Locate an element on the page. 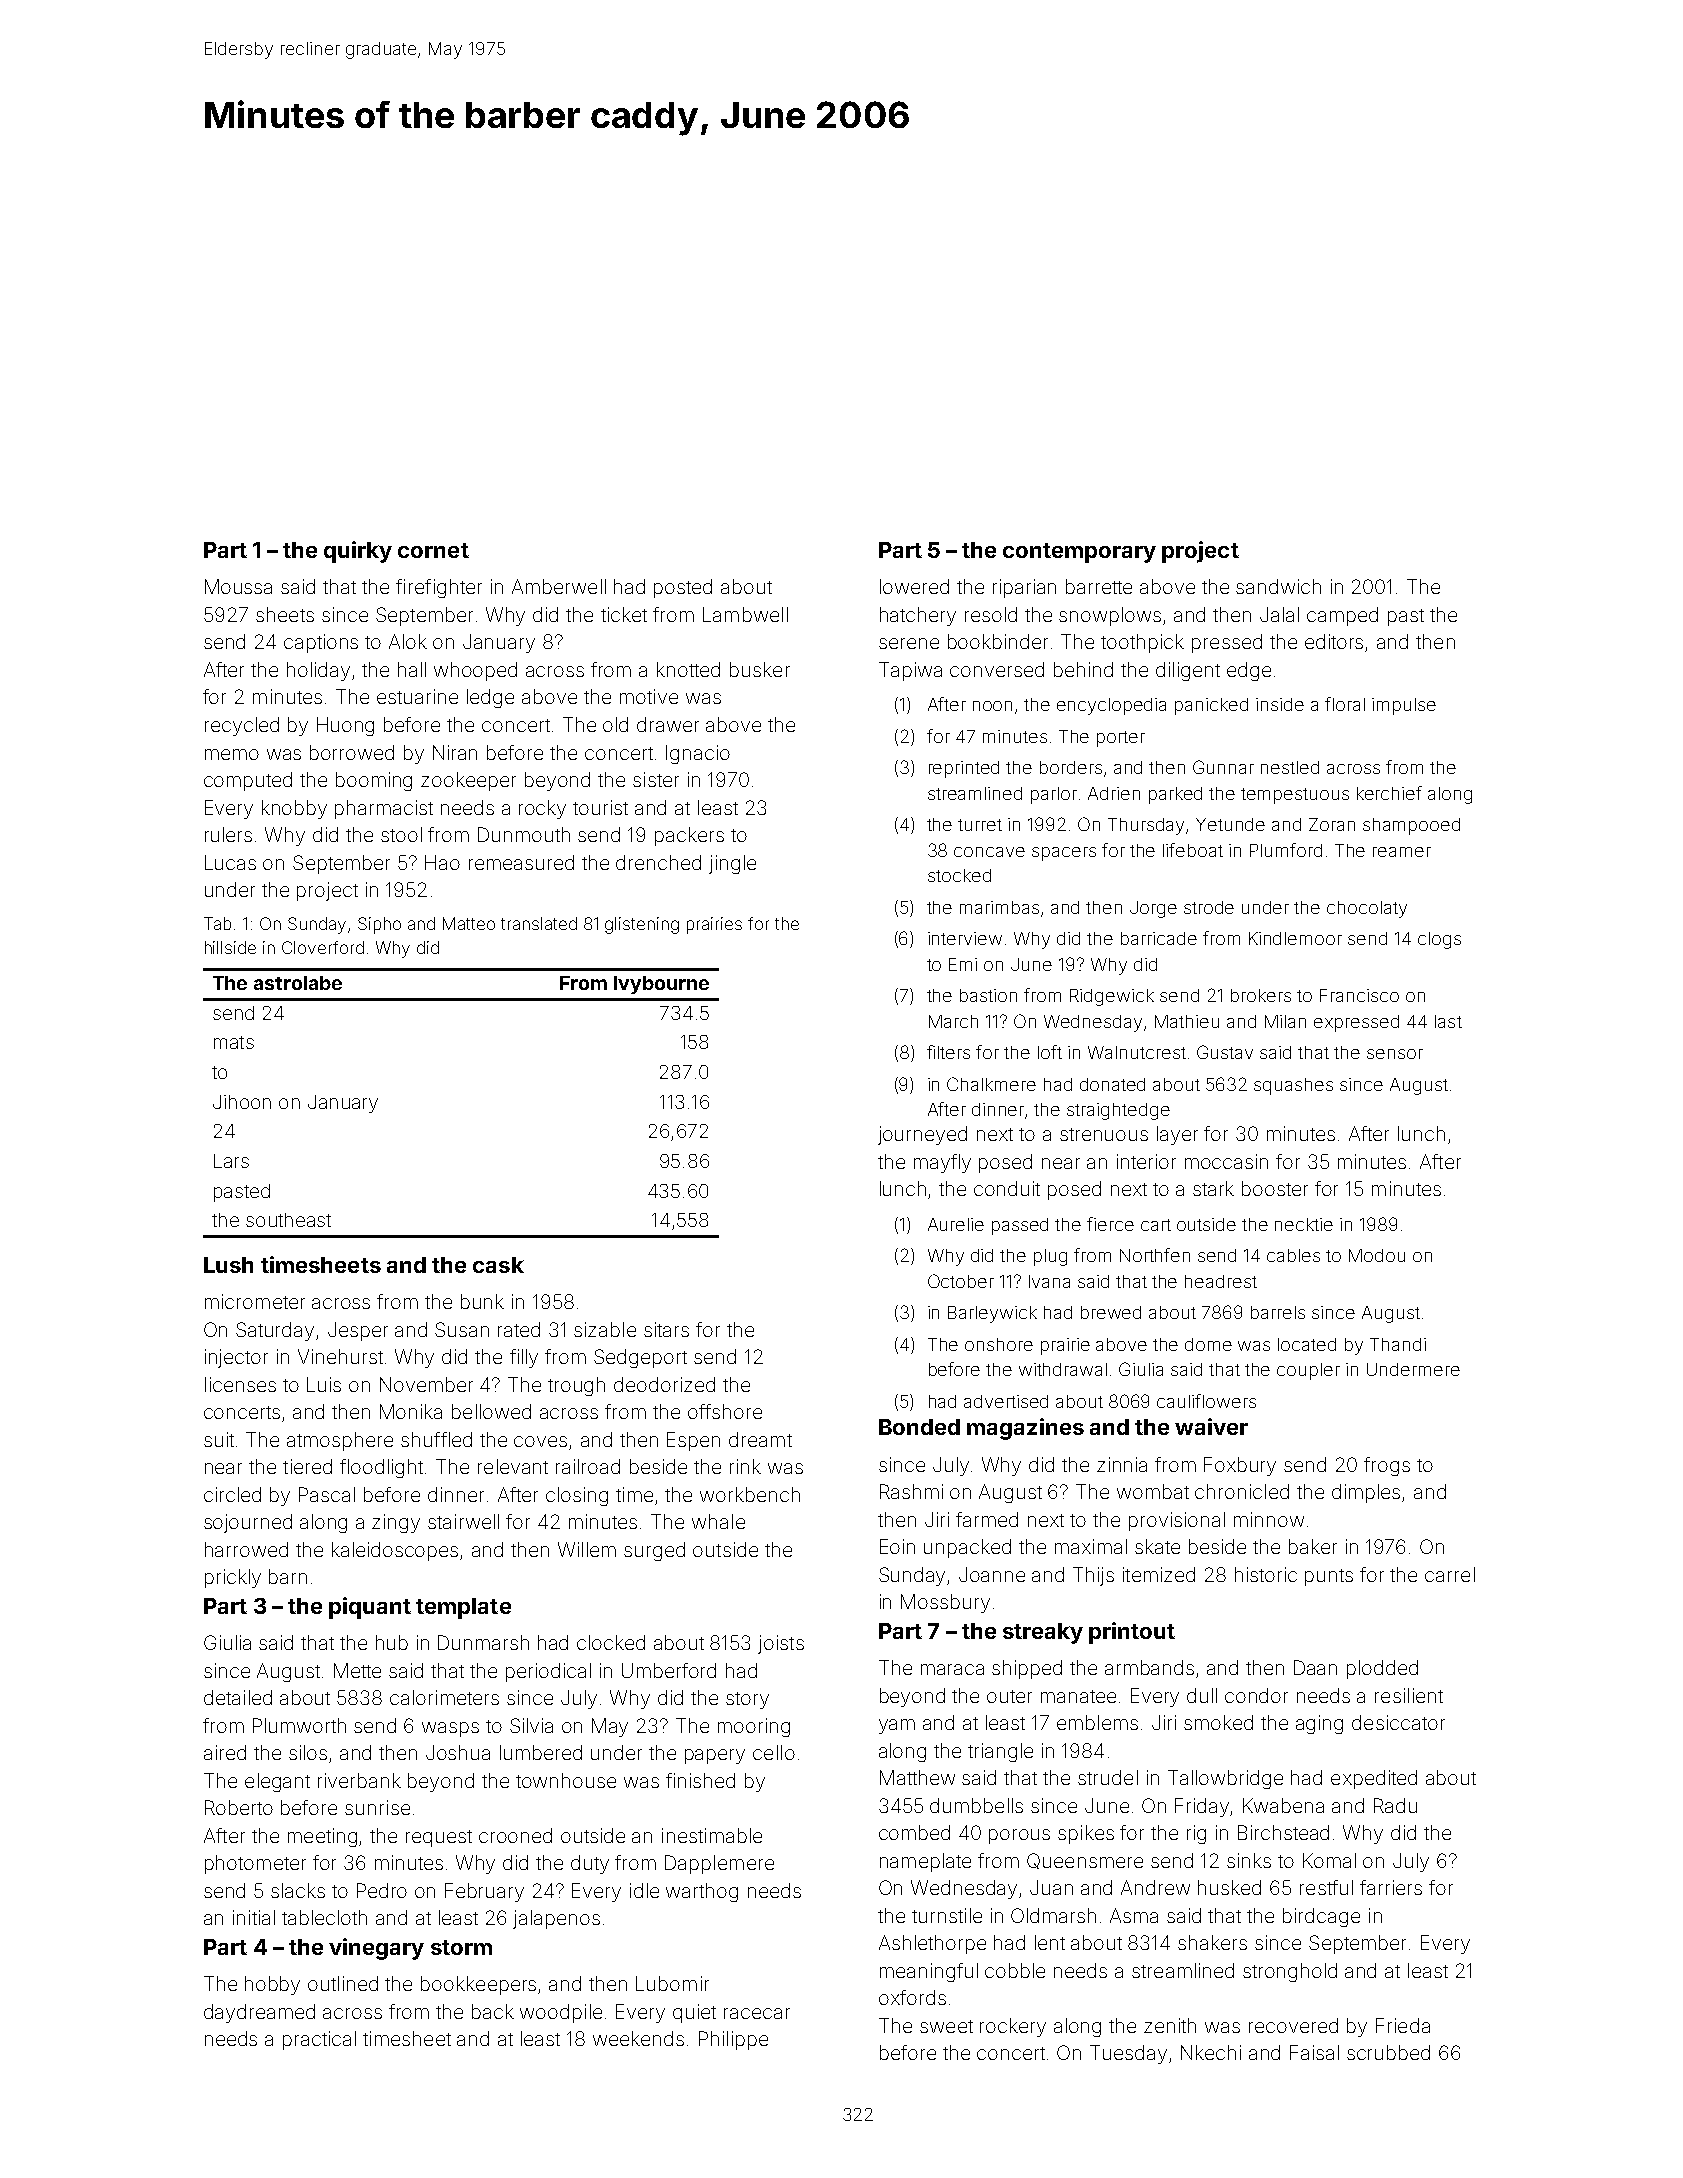 The height and width of the page is (2178, 1683). contemporary is located at coordinates (1079, 553).
